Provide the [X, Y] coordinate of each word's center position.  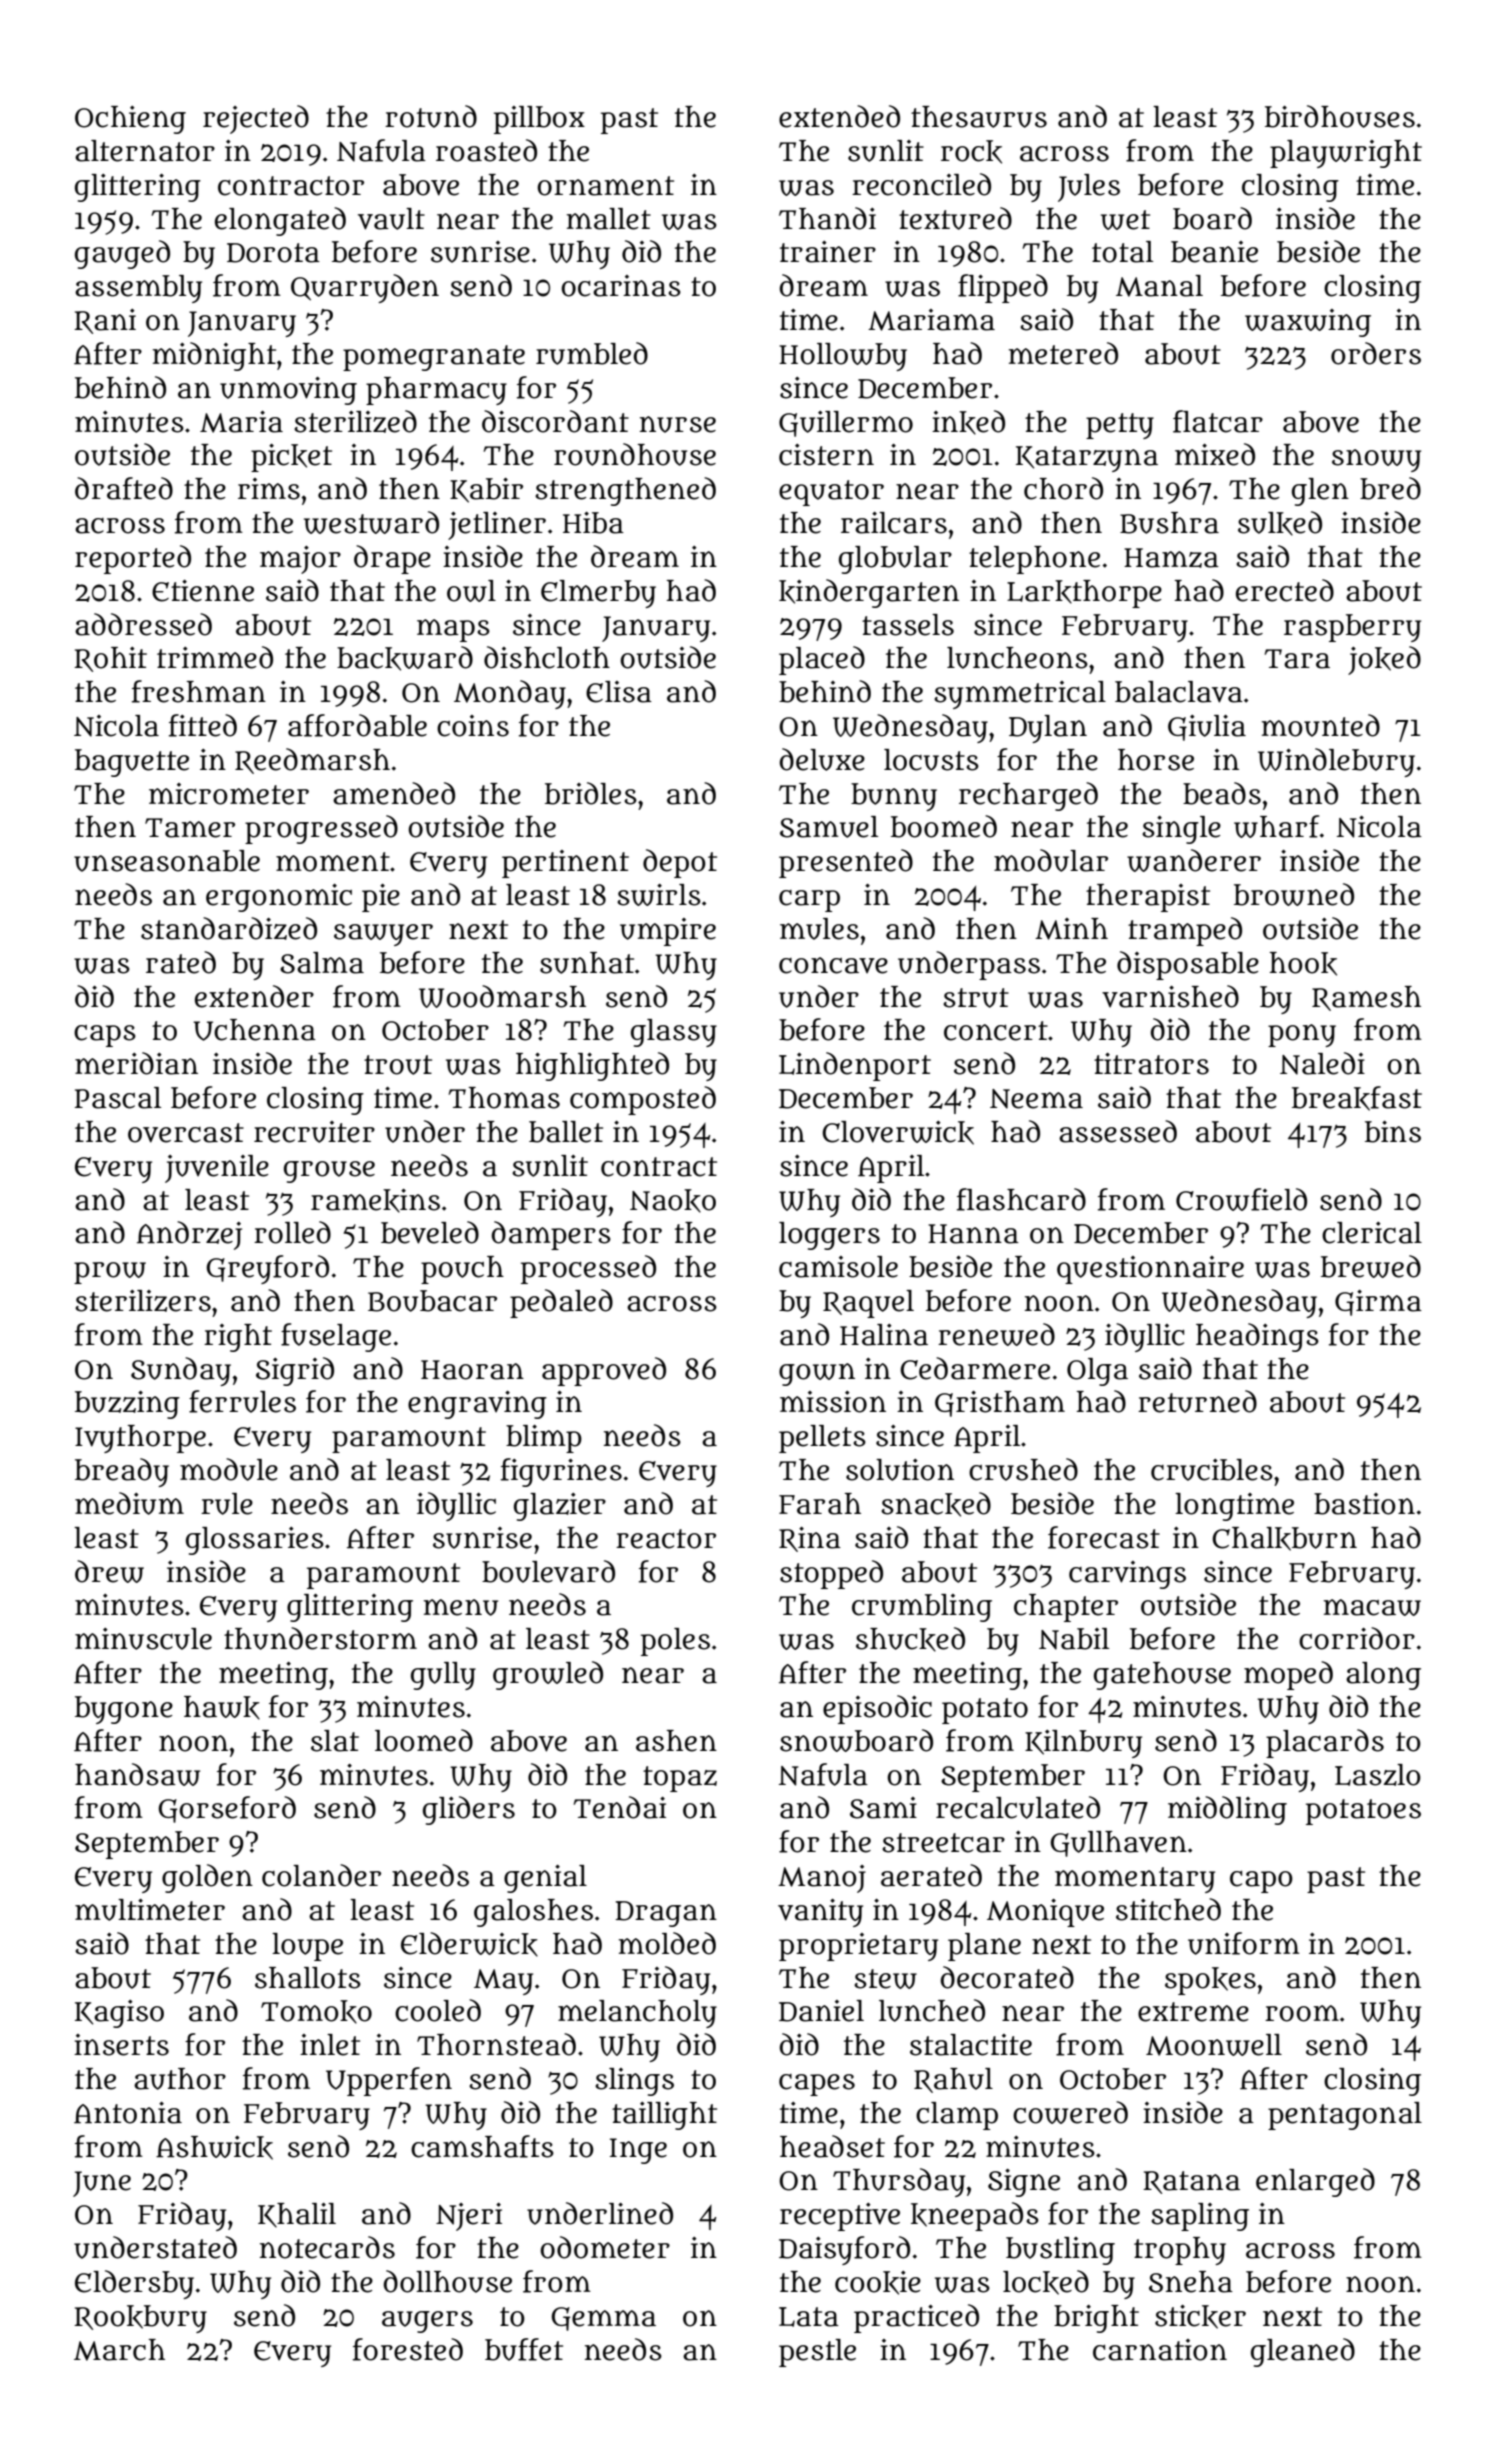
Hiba [593, 523]
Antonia [128, 2113]
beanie [1214, 252]
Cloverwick [898, 1133]
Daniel [821, 2011]
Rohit [110, 659]
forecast [1104, 1537]
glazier [560, 1507]
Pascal [117, 1098]
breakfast [1357, 1098]
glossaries [255, 1541]
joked [1384, 660]
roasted [486, 150]
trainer [828, 252]
